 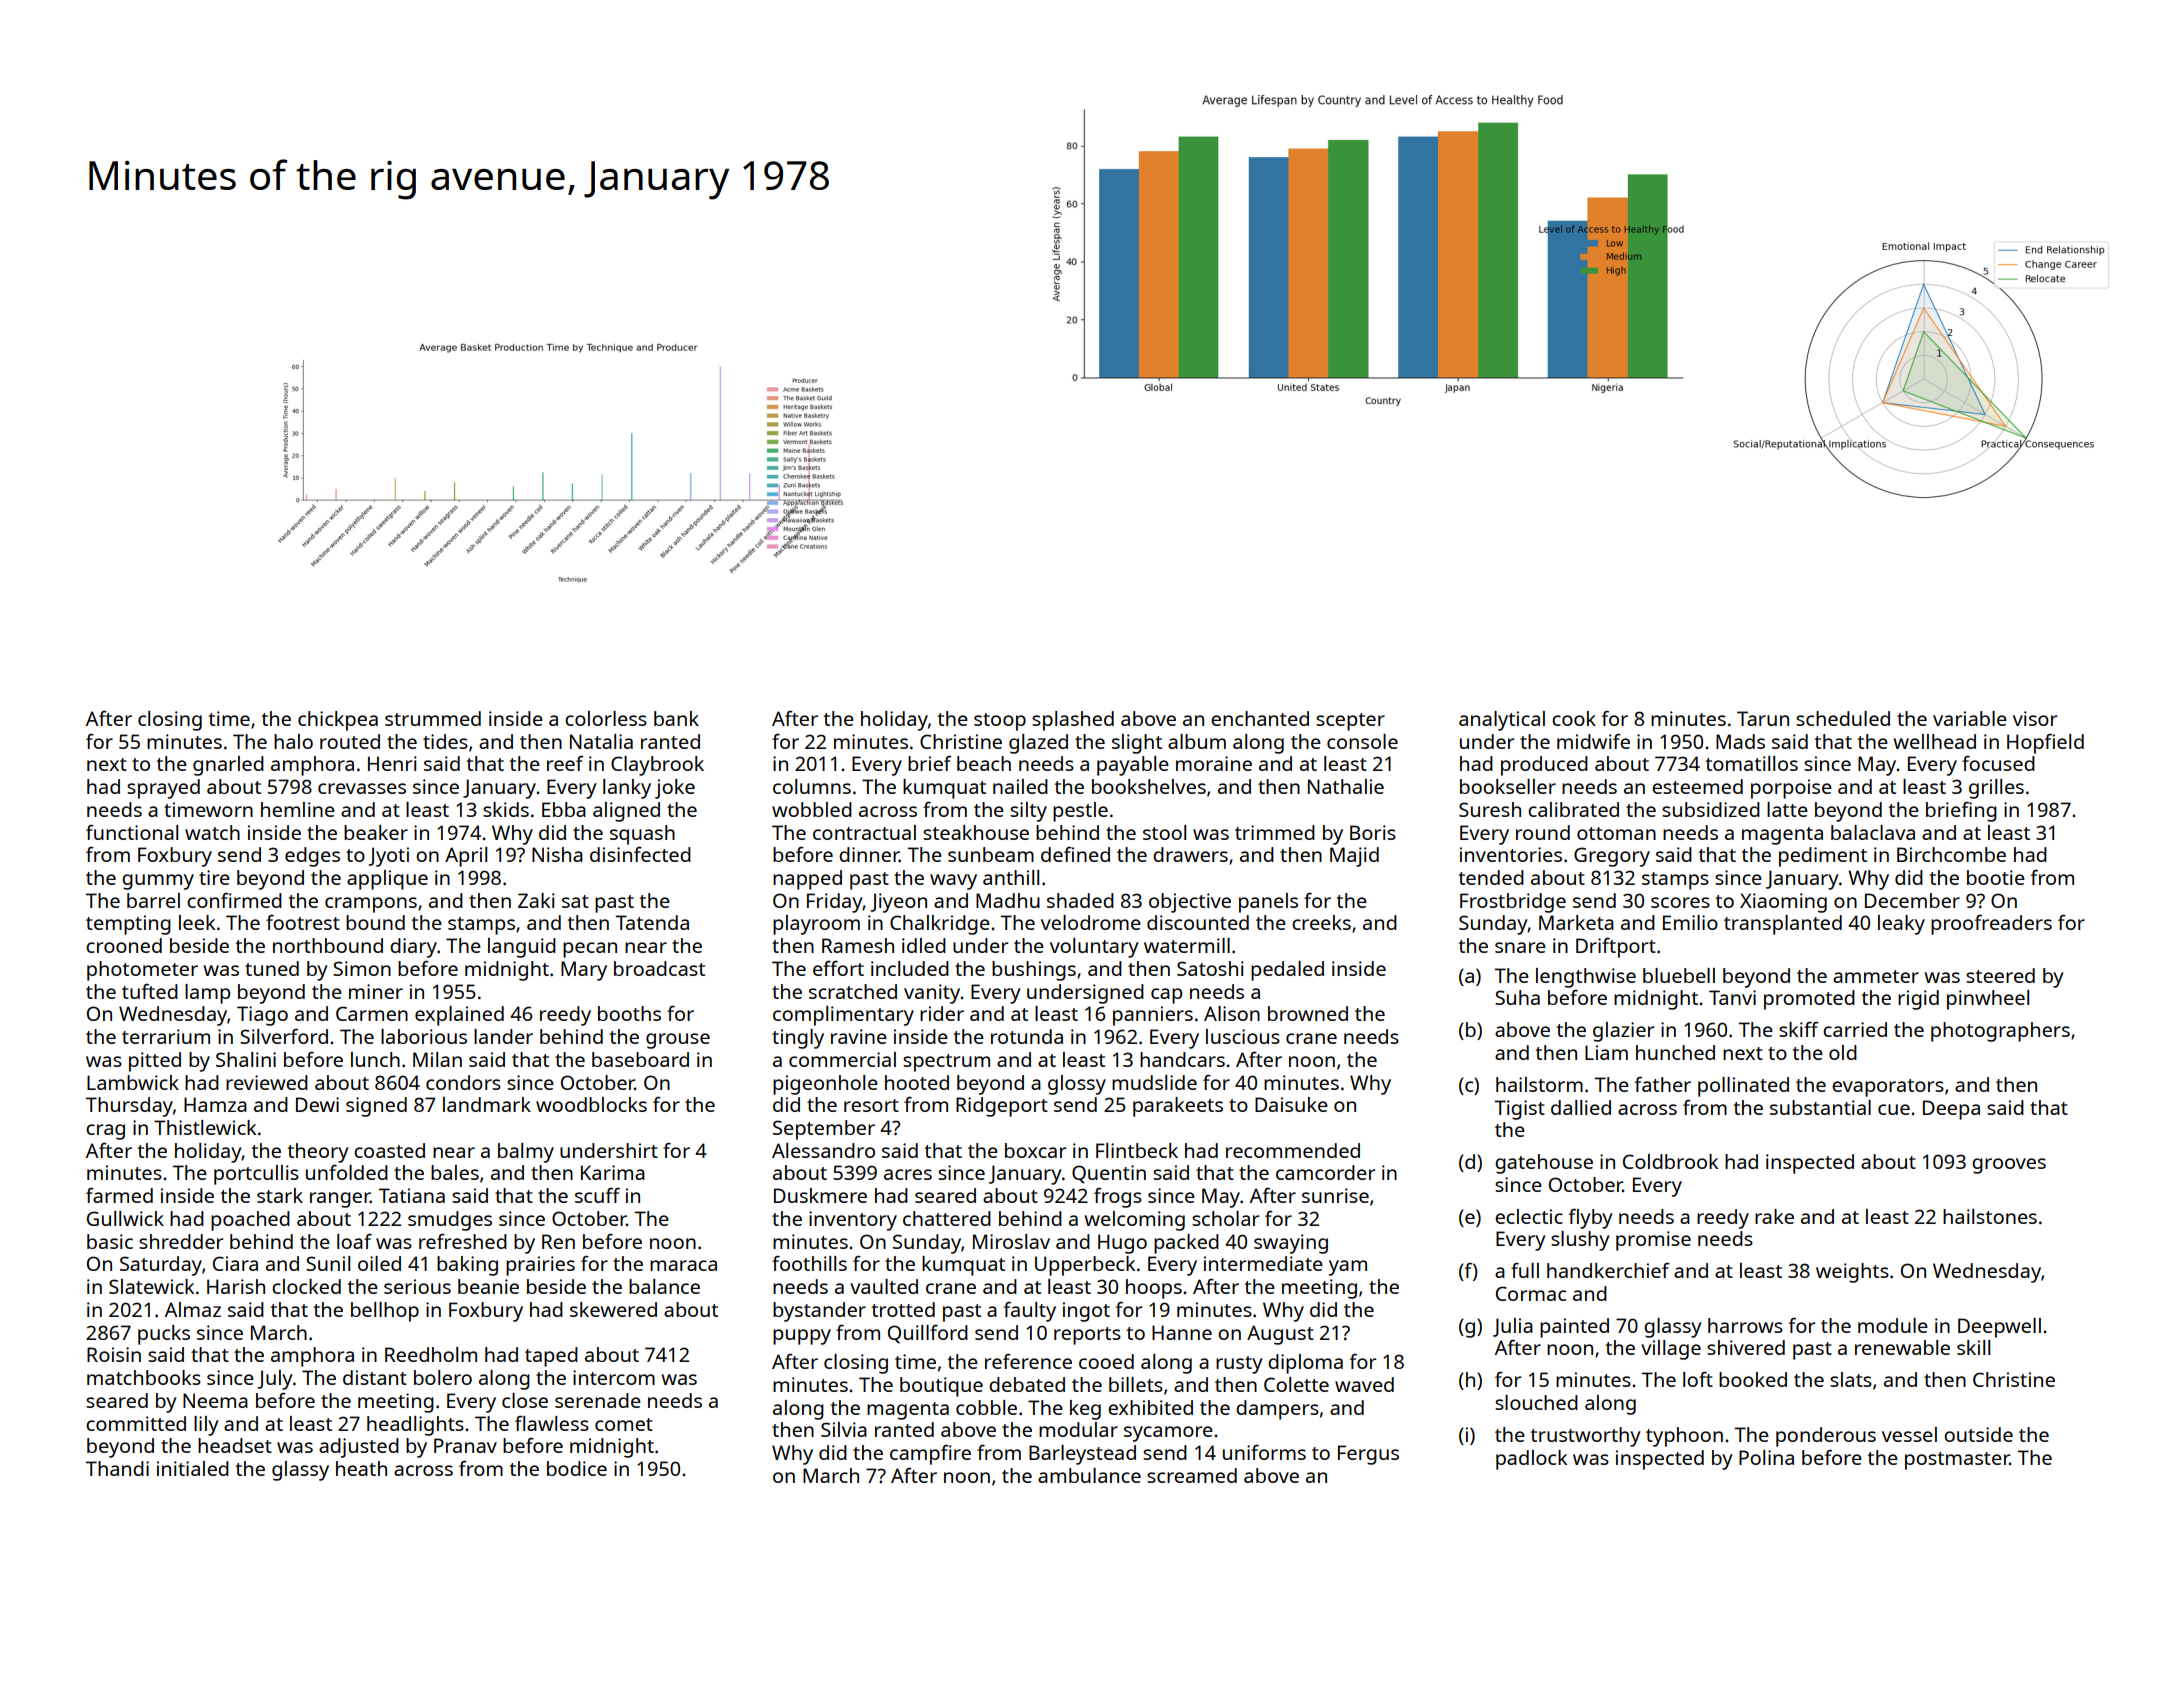 What do you see at coordinates (136, 1423) in the screenshot?
I see `committed` at bounding box center [136, 1423].
